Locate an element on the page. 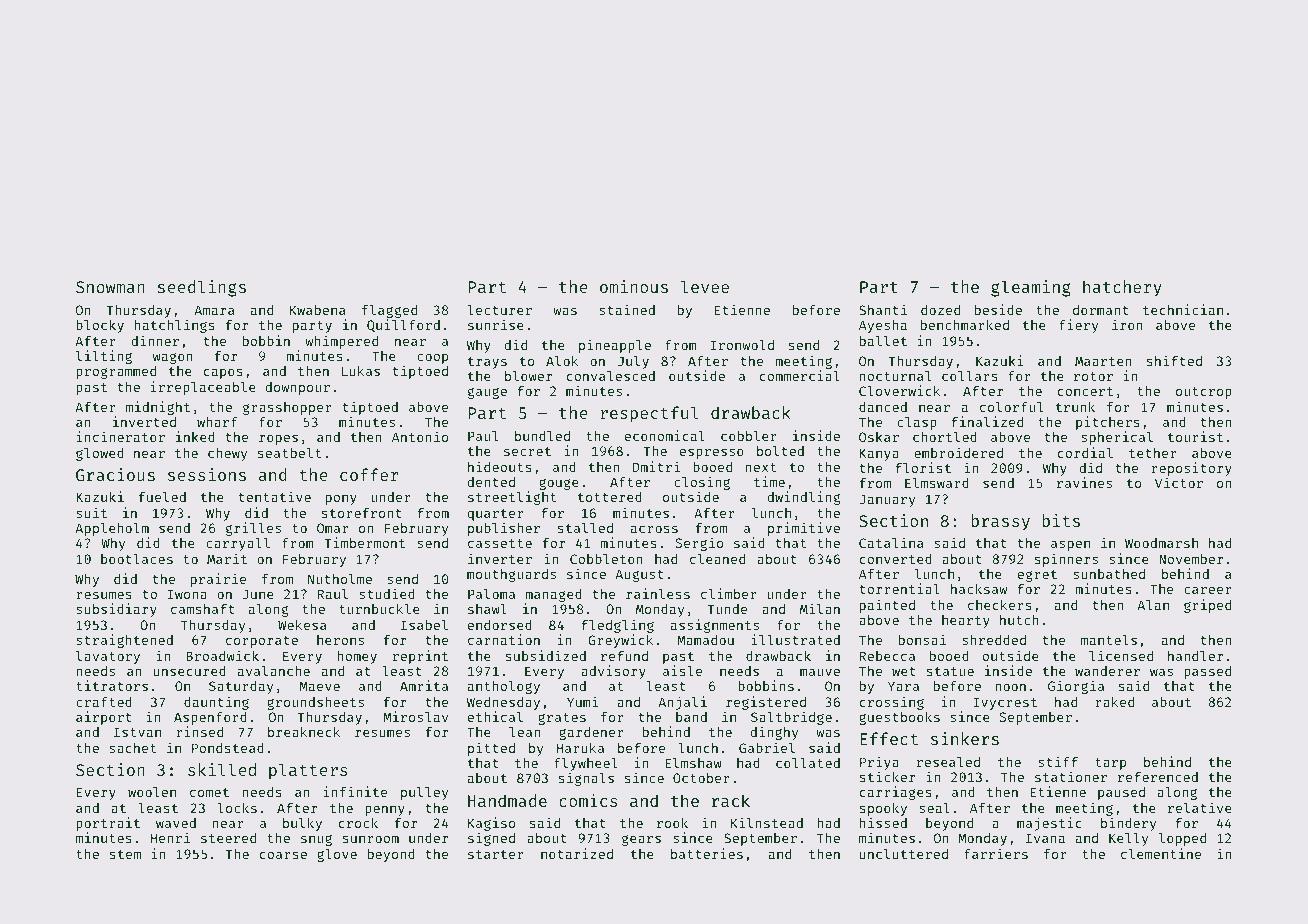  Victor is located at coordinates (1179, 482).
